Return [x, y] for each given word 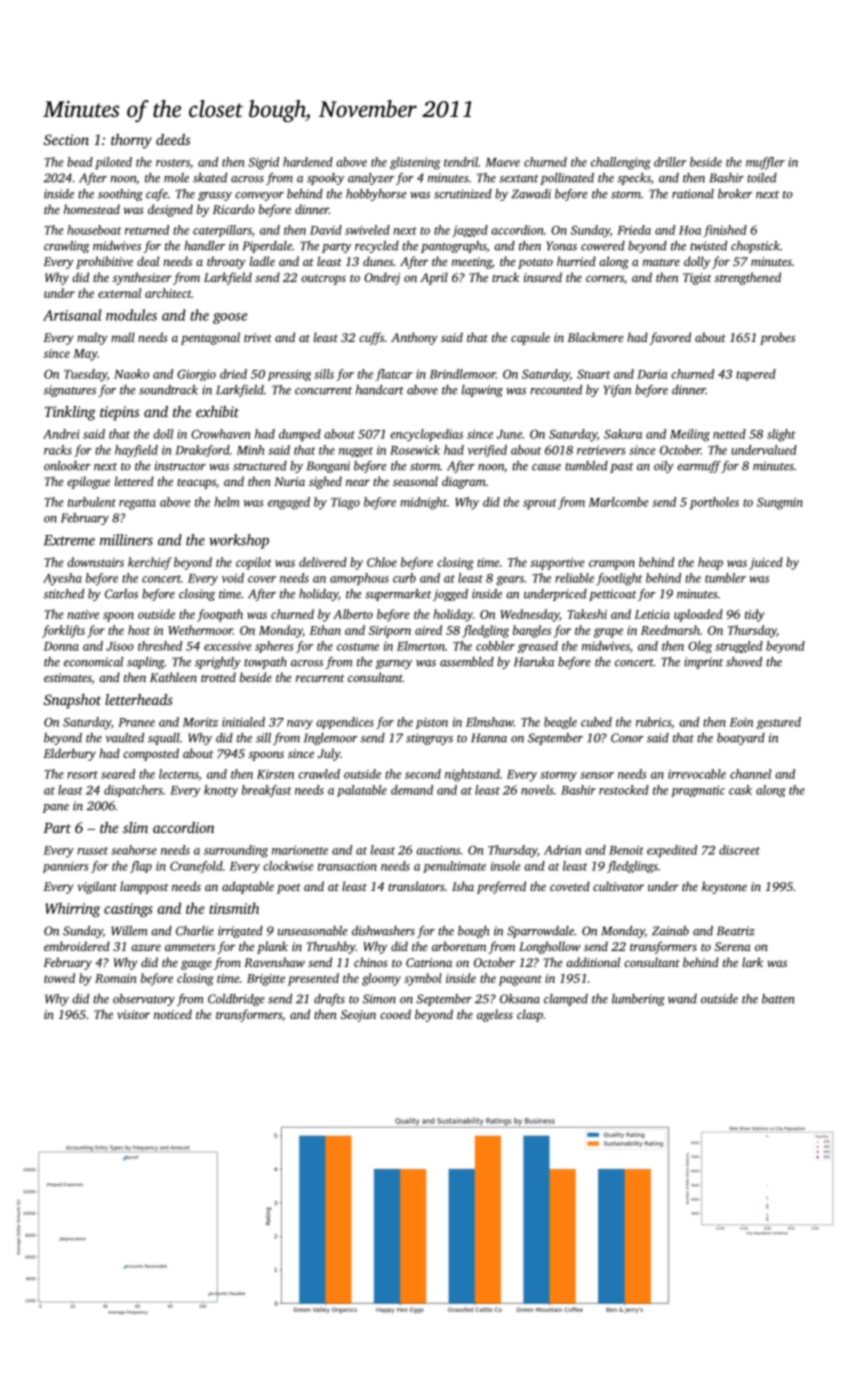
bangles [532, 631]
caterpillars [222, 231]
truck [505, 277]
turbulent [92, 502]
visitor [133, 1014]
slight [781, 435]
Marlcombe [619, 502]
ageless [495, 1015]
